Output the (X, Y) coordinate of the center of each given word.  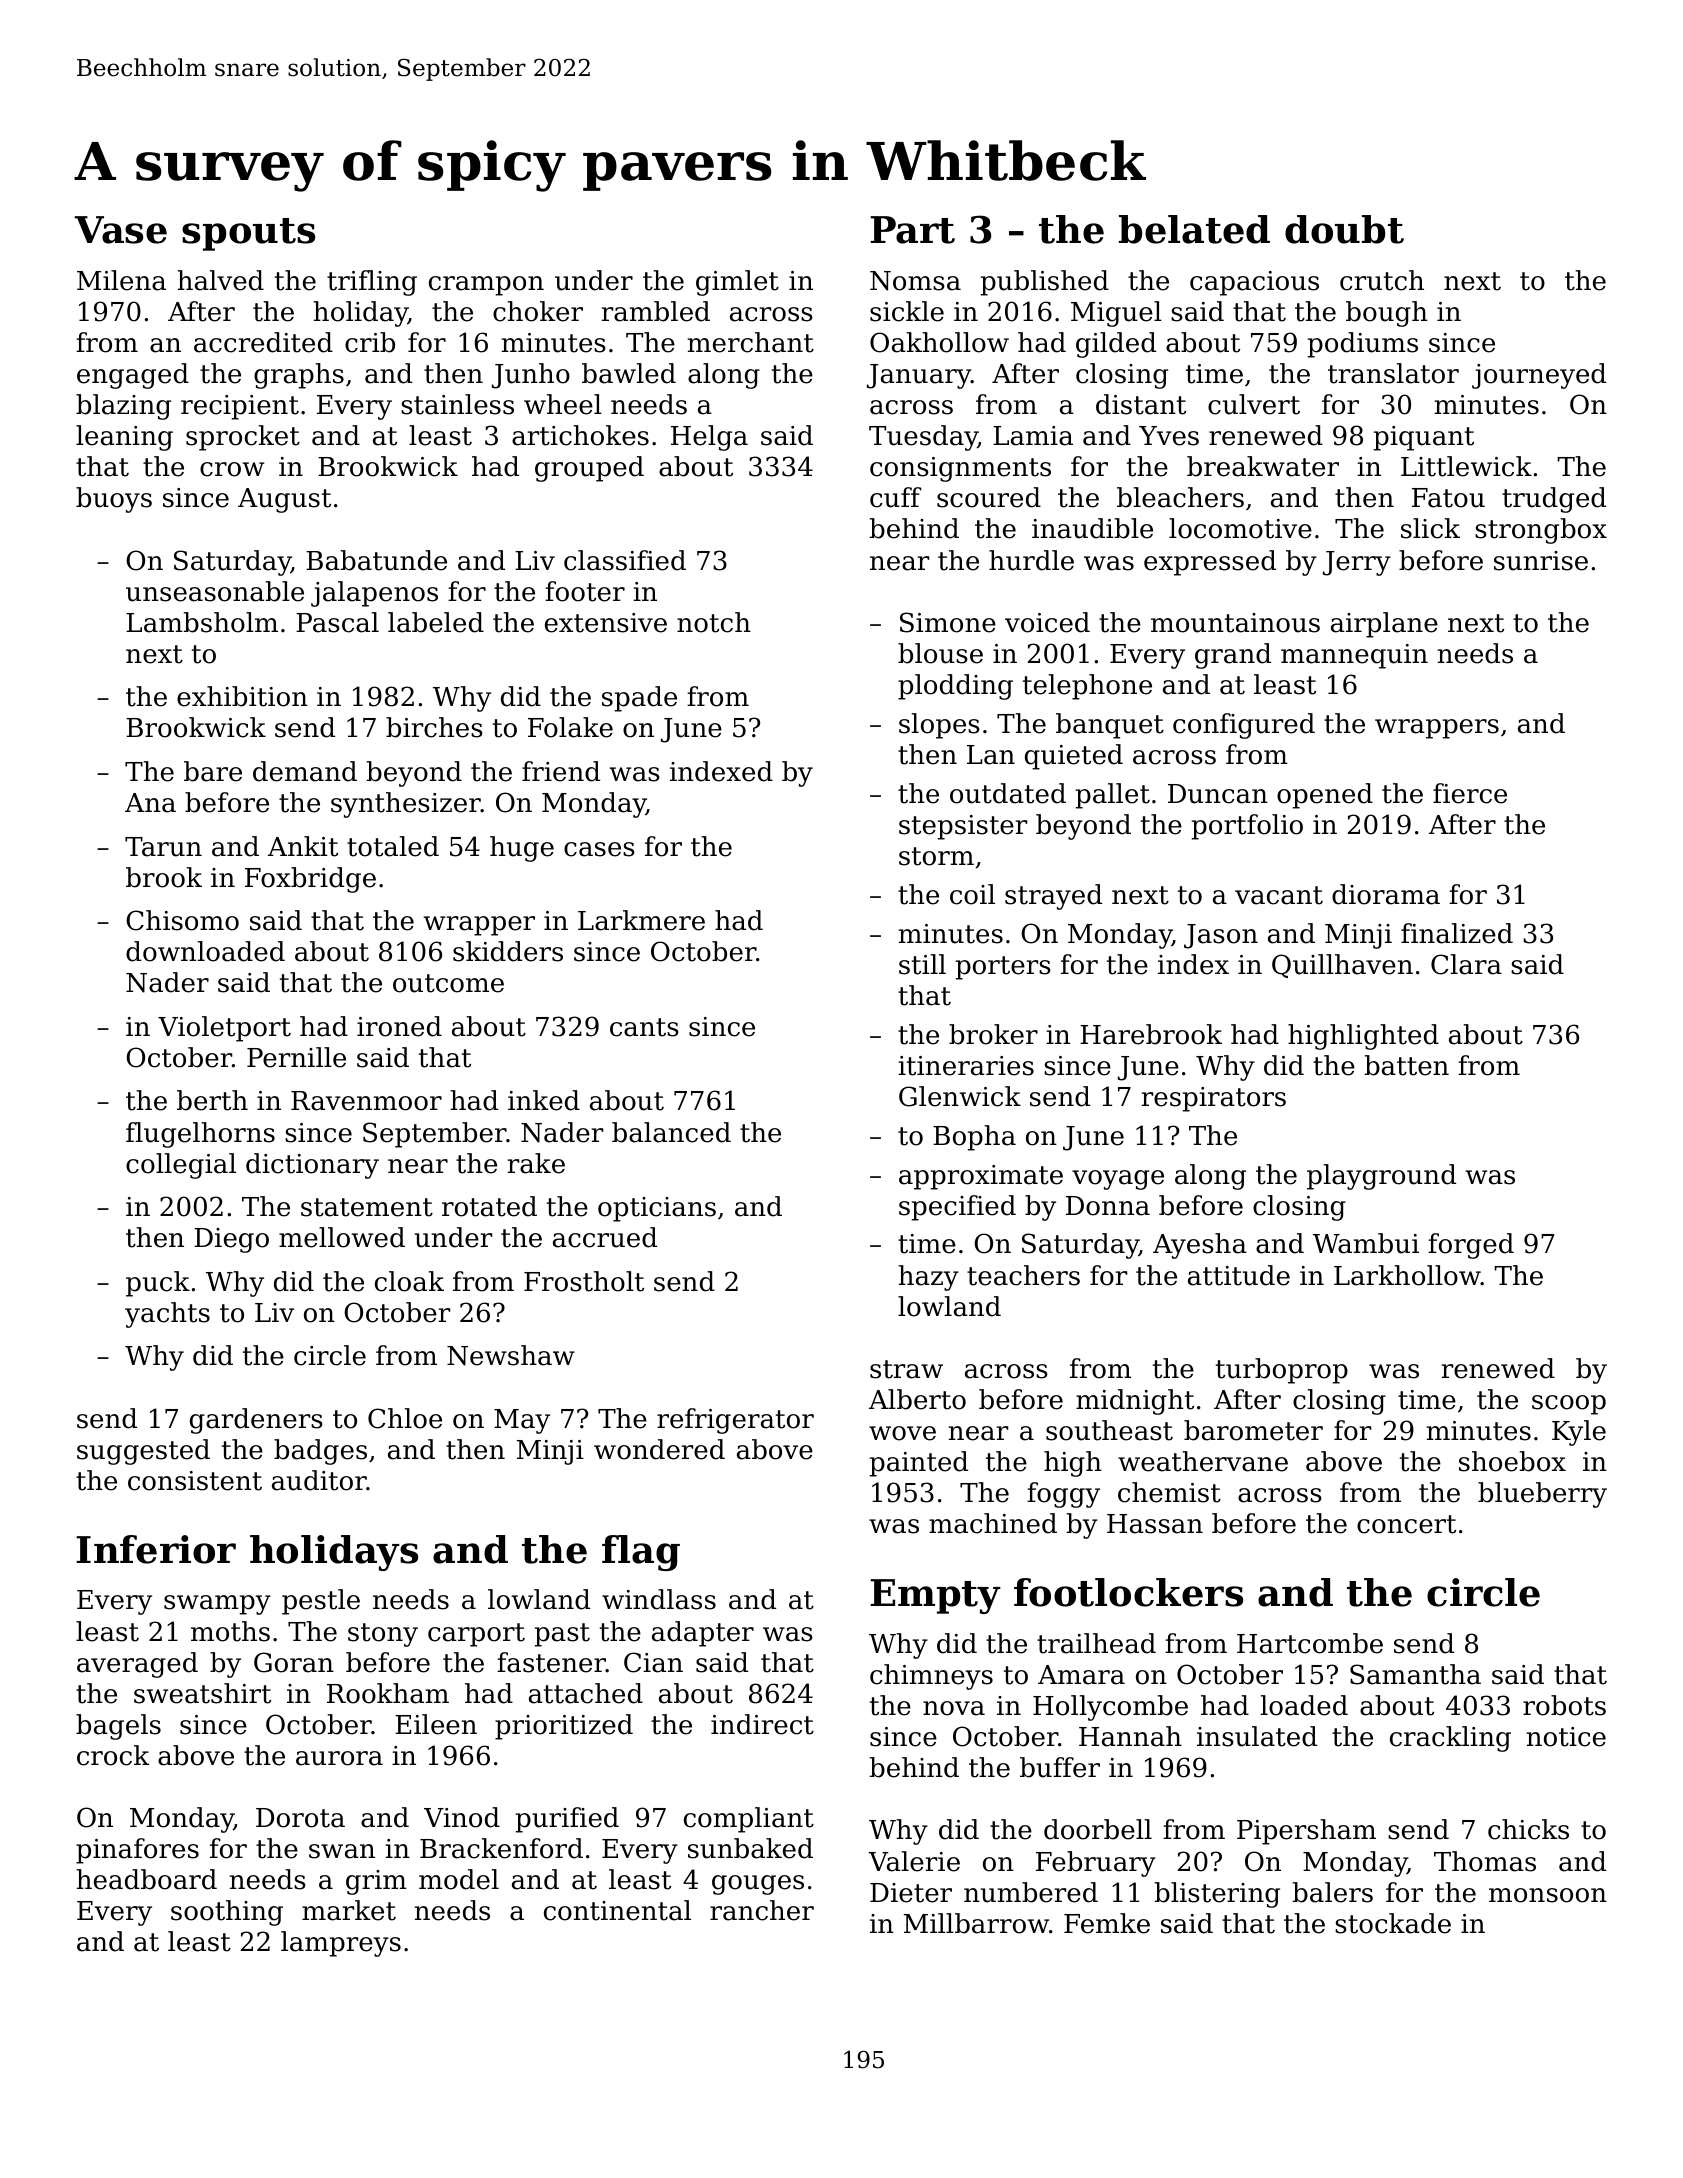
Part (912, 230)
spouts (248, 234)
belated (1194, 229)
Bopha (974, 1138)
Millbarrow (976, 1923)
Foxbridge (310, 880)
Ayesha (1200, 1246)
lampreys (341, 1944)
